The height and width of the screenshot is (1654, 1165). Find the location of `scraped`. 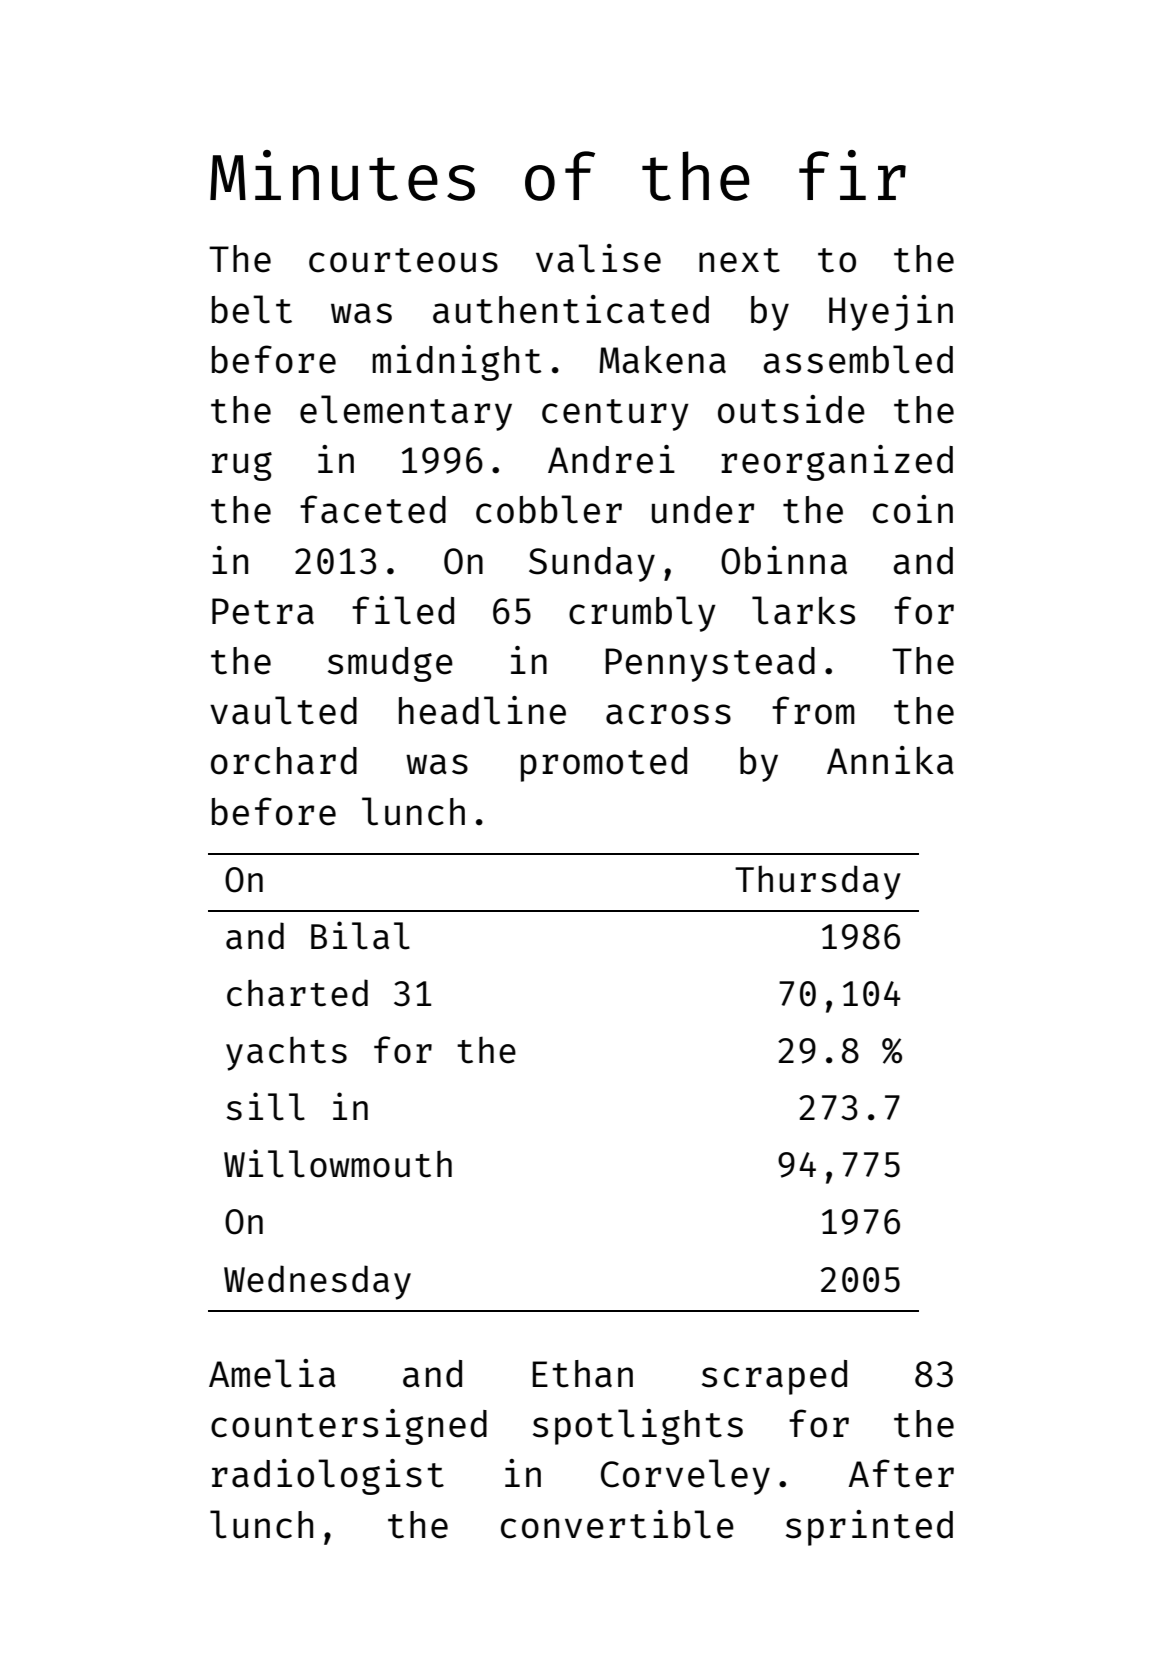

scraped is located at coordinates (774, 1377).
